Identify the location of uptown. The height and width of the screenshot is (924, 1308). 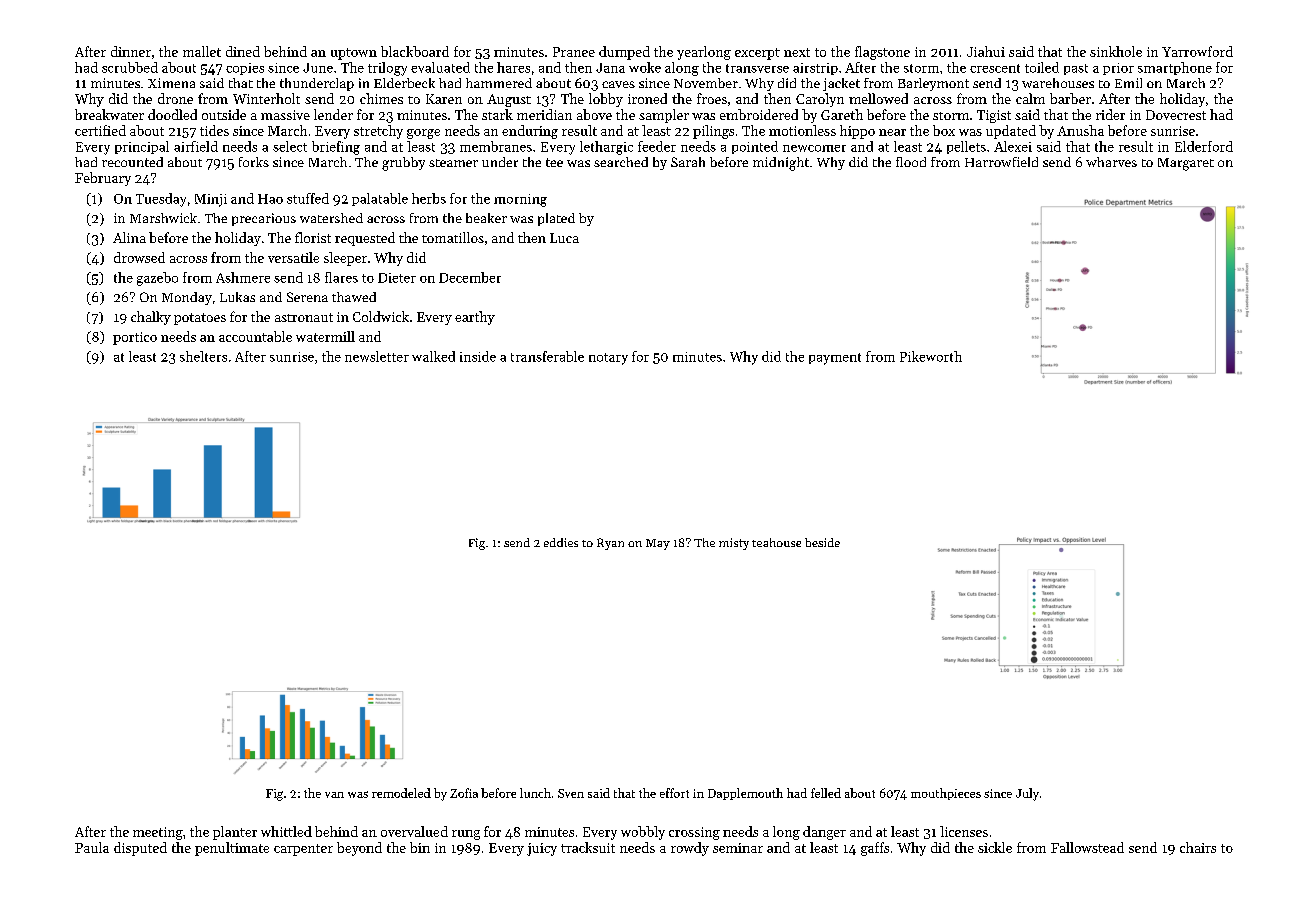
(354, 54).
